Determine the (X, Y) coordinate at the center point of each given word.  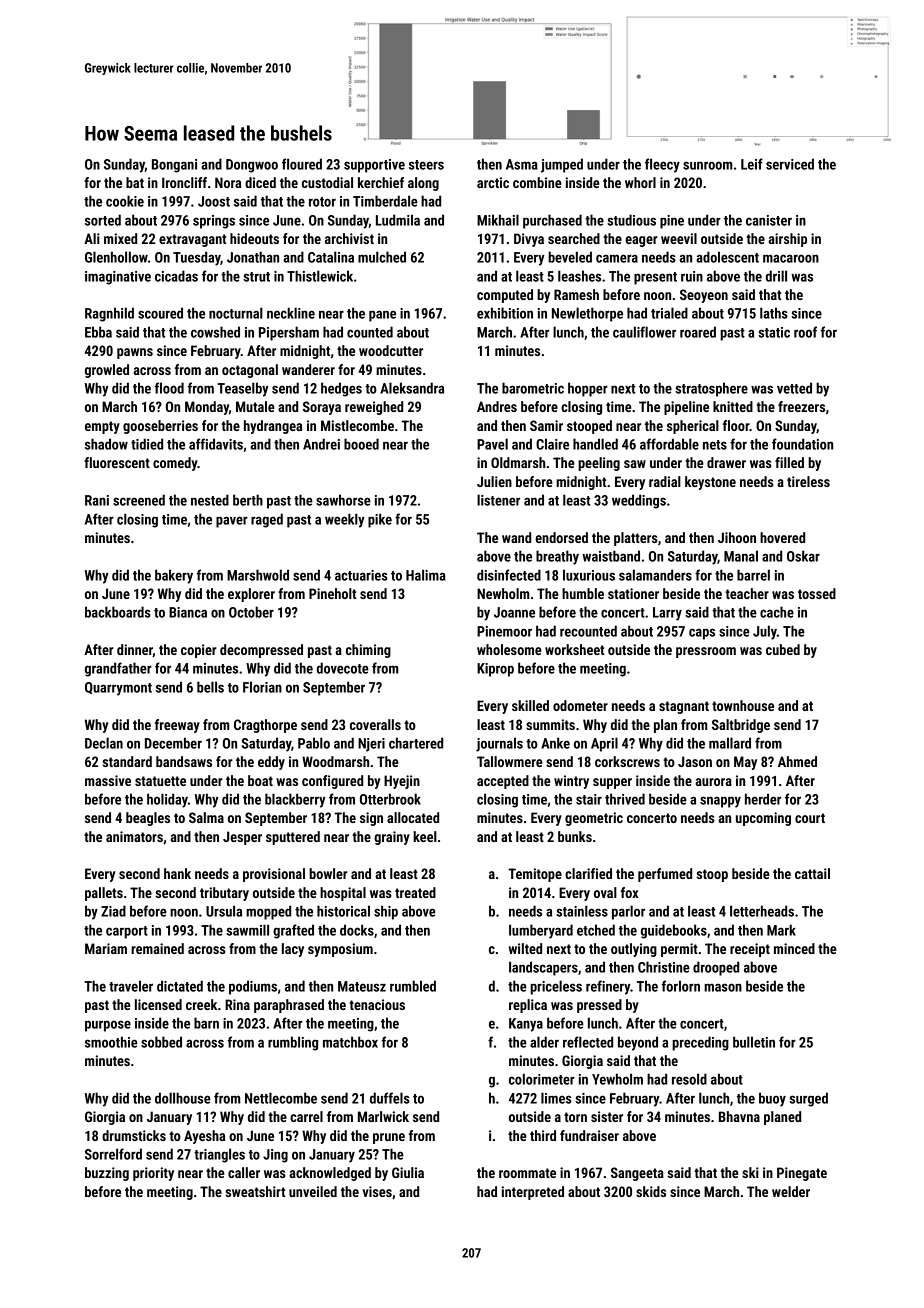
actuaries (361, 575)
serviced (790, 164)
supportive (374, 166)
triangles (219, 1155)
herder (763, 799)
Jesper (242, 838)
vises (377, 1191)
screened (139, 500)
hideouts (254, 238)
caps (702, 634)
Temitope (535, 875)
